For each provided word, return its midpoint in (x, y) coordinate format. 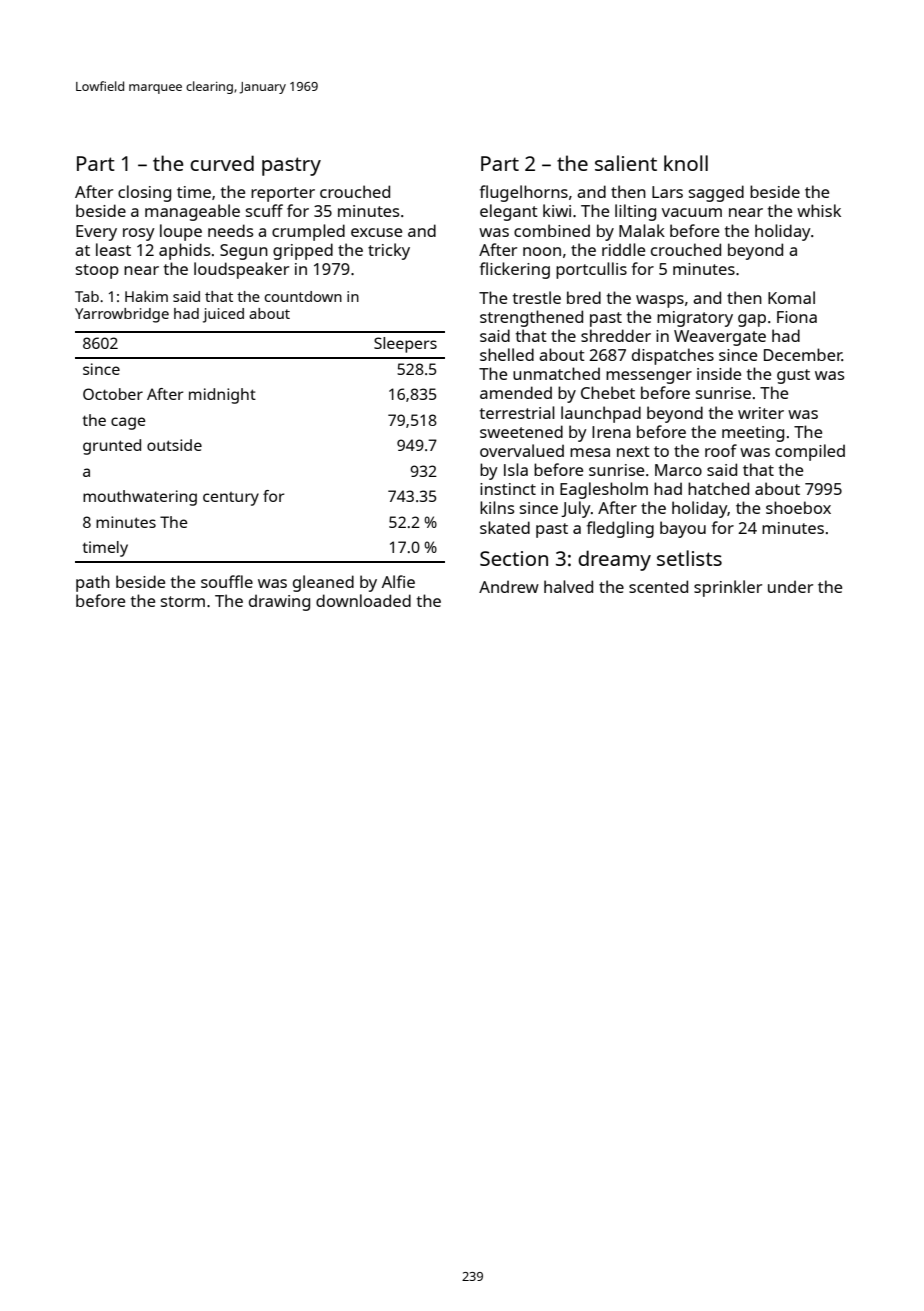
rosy (139, 234)
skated (505, 527)
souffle (227, 581)
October (113, 394)
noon (542, 251)
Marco (678, 470)
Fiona (797, 317)
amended (516, 392)
